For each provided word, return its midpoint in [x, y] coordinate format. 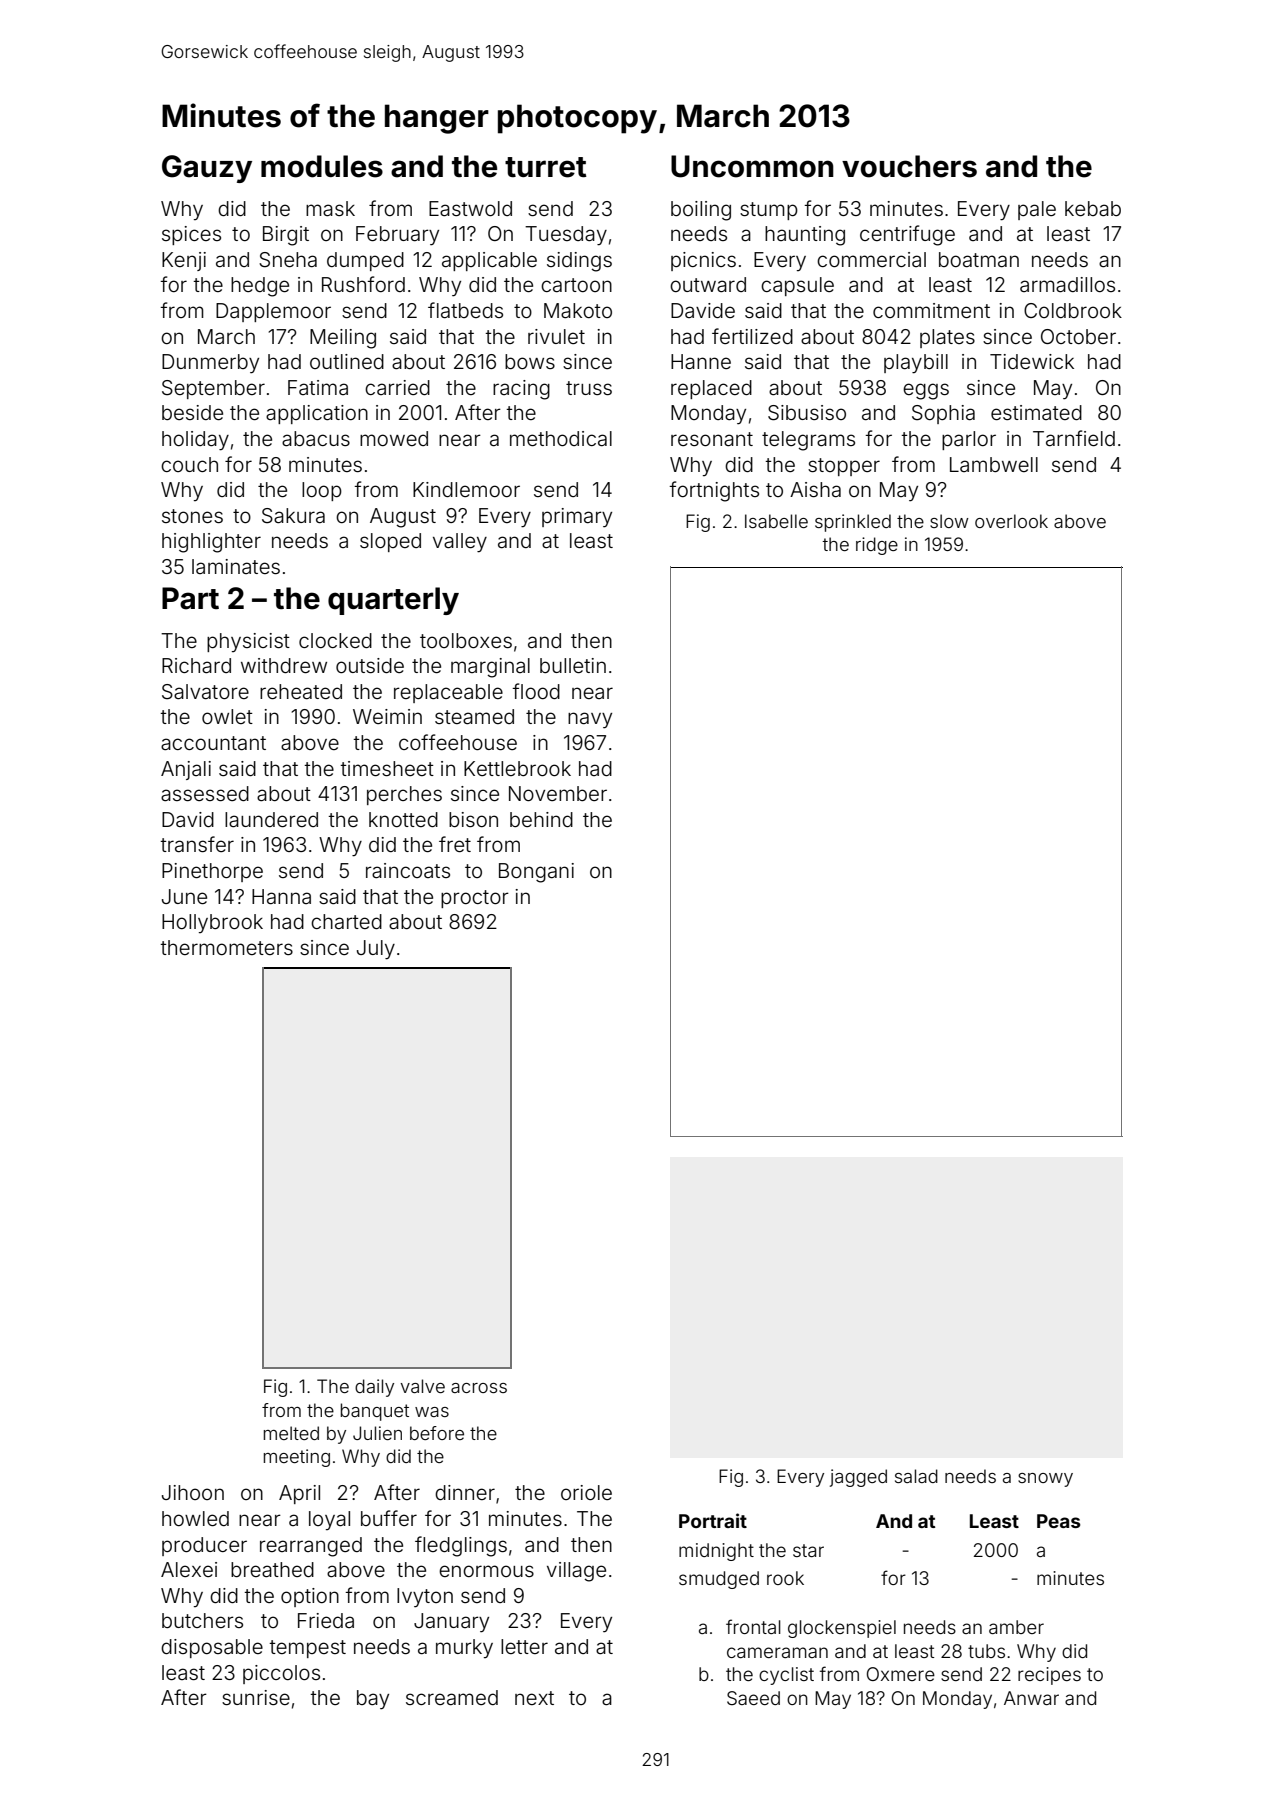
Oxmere [901, 1674]
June [184, 896]
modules [322, 166]
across [479, 1388]
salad [916, 1476]
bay [373, 1700]
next [534, 1698]
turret [546, 167]
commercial [871, 259]
